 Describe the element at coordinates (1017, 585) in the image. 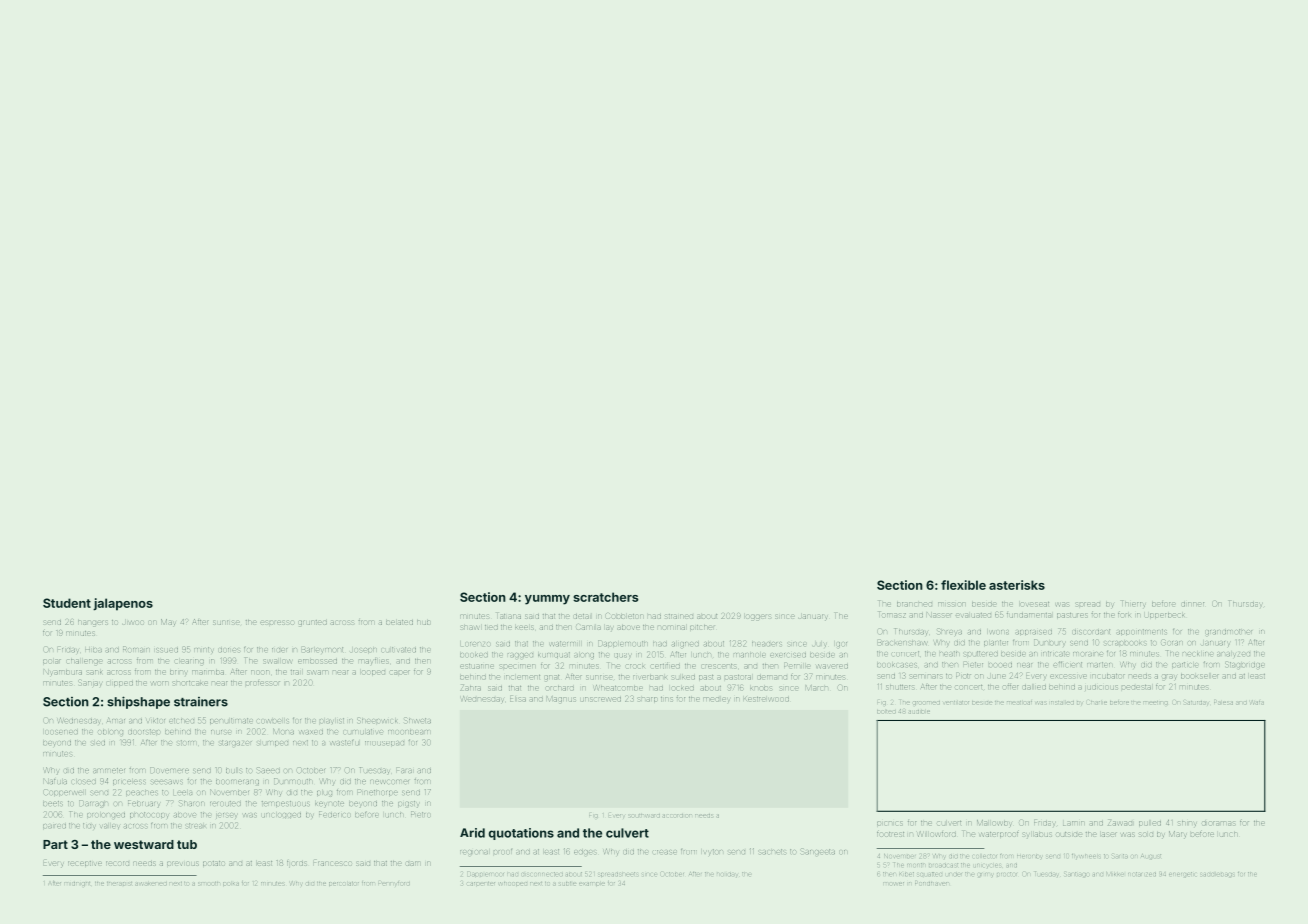

I see `asterisks` at that location.
